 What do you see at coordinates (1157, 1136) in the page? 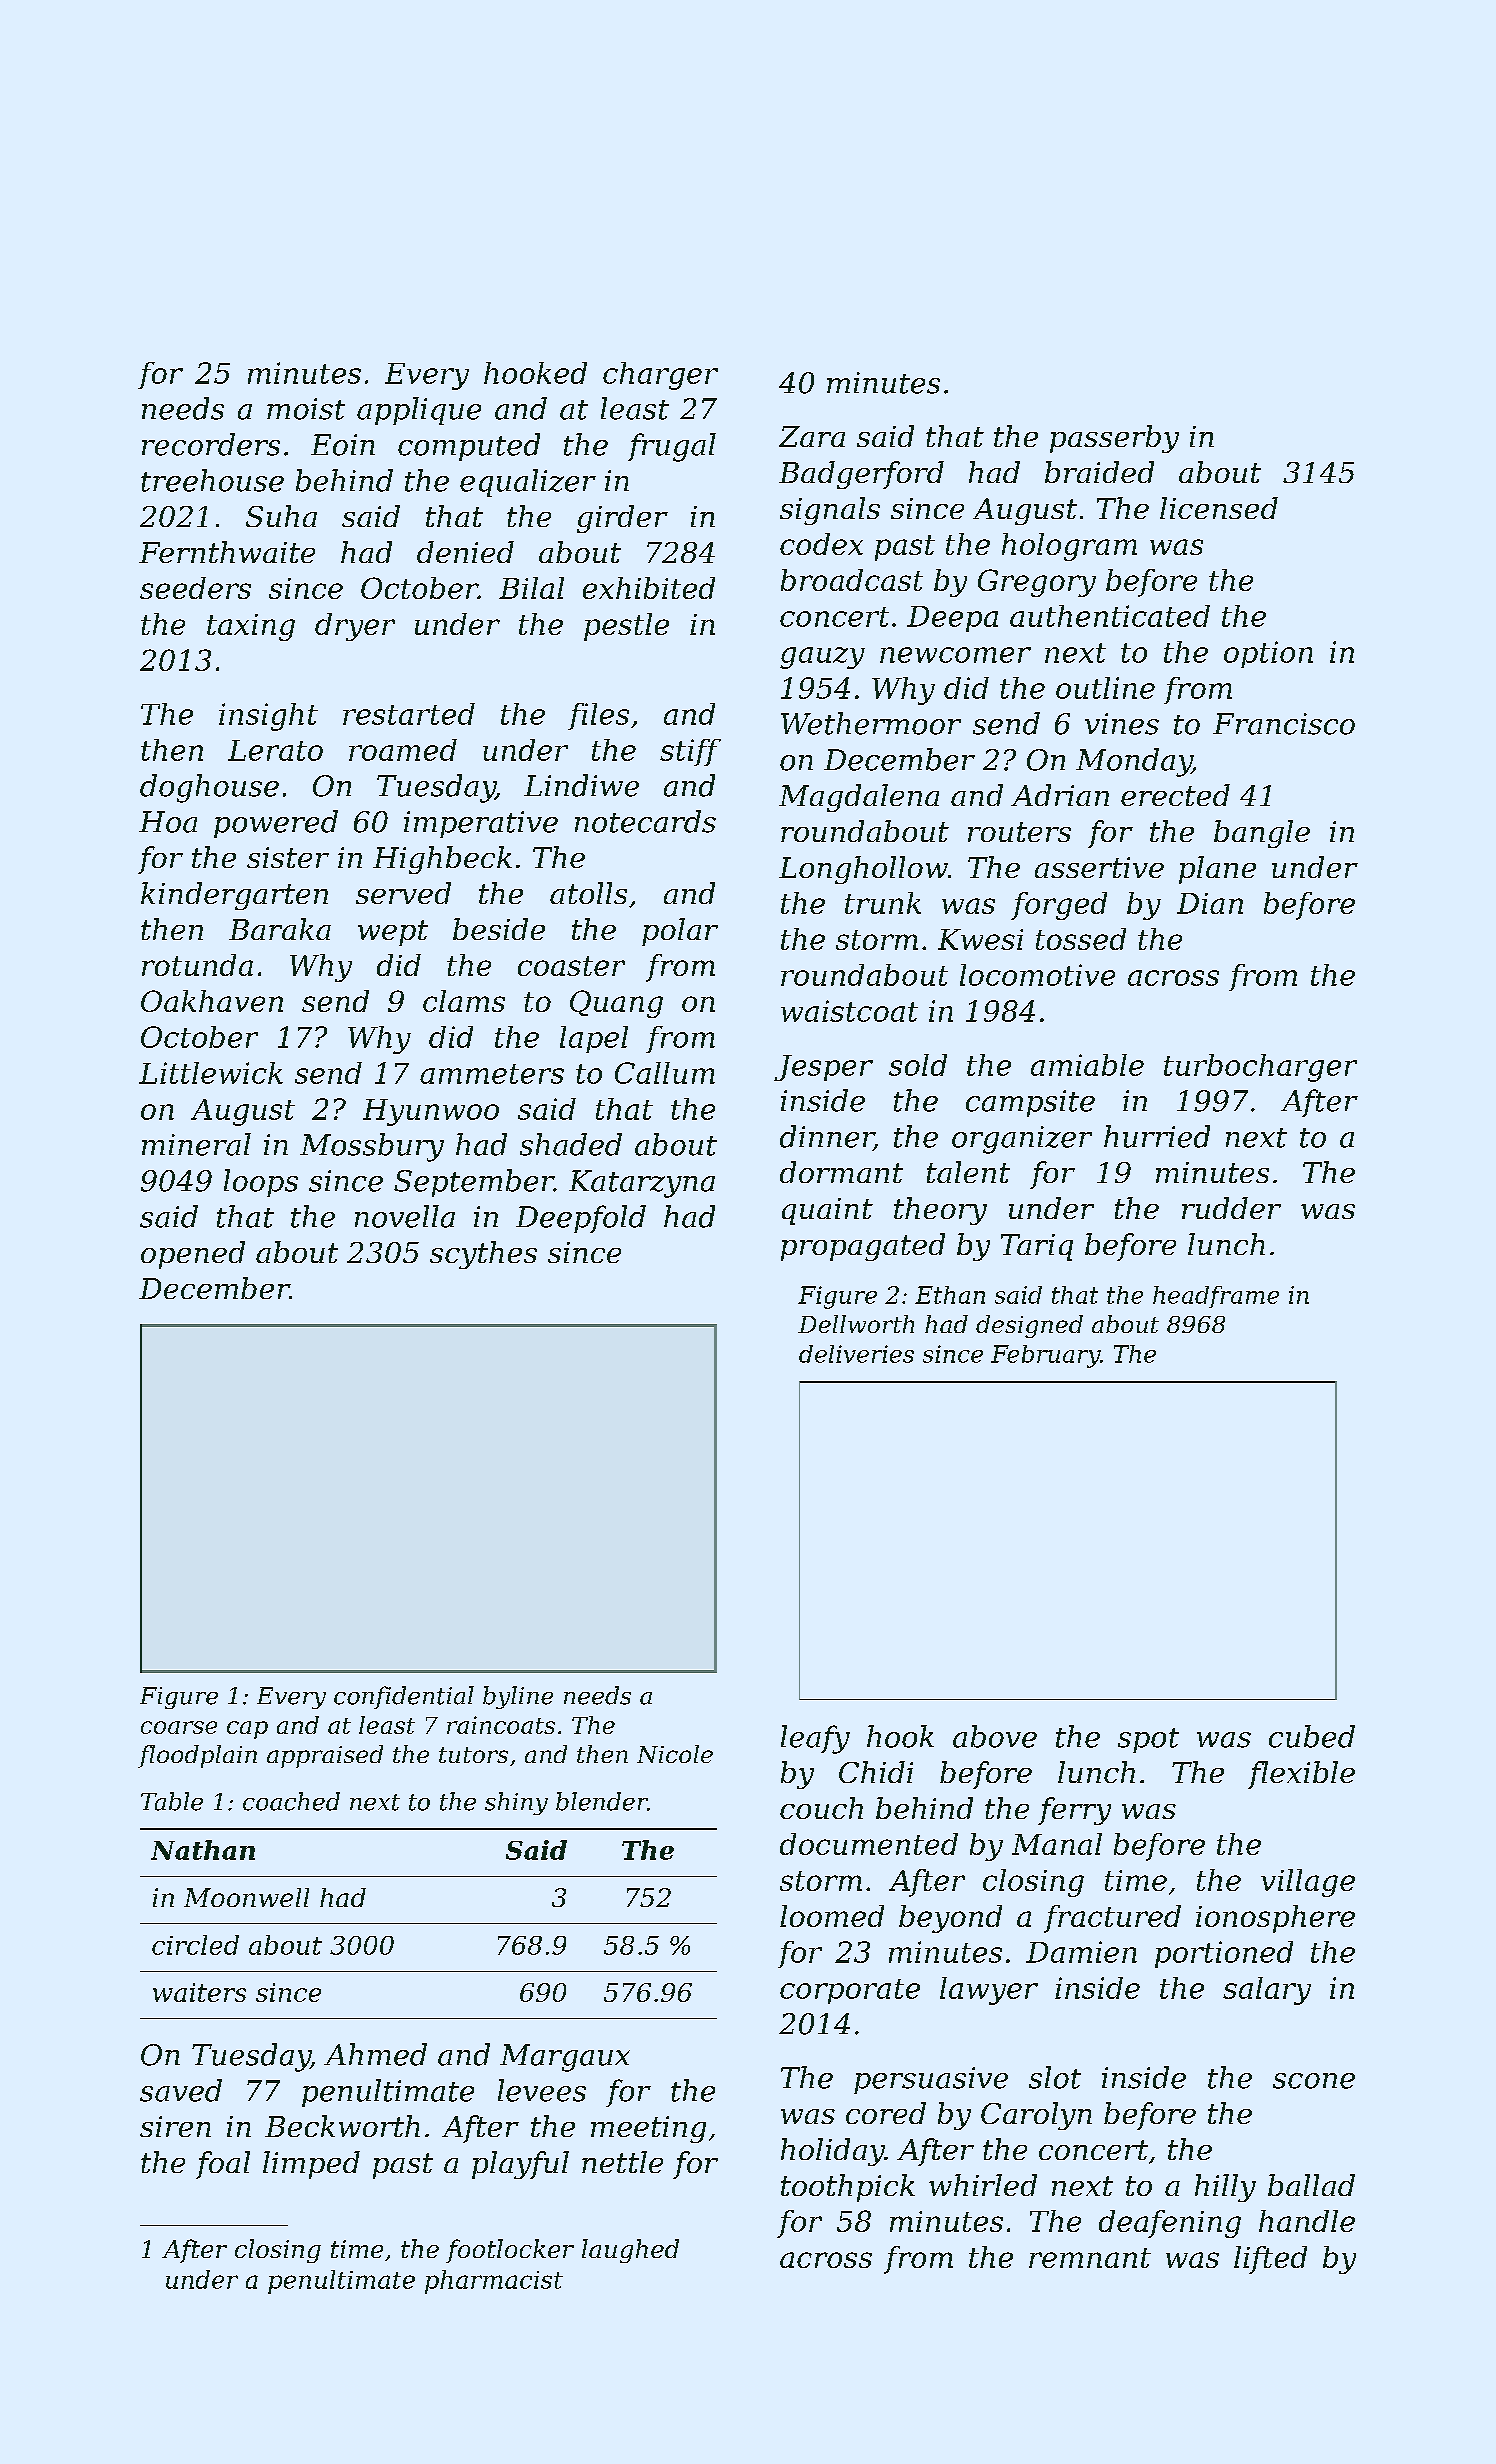
I see `hurried` at bounding box center [1157, 1136].
